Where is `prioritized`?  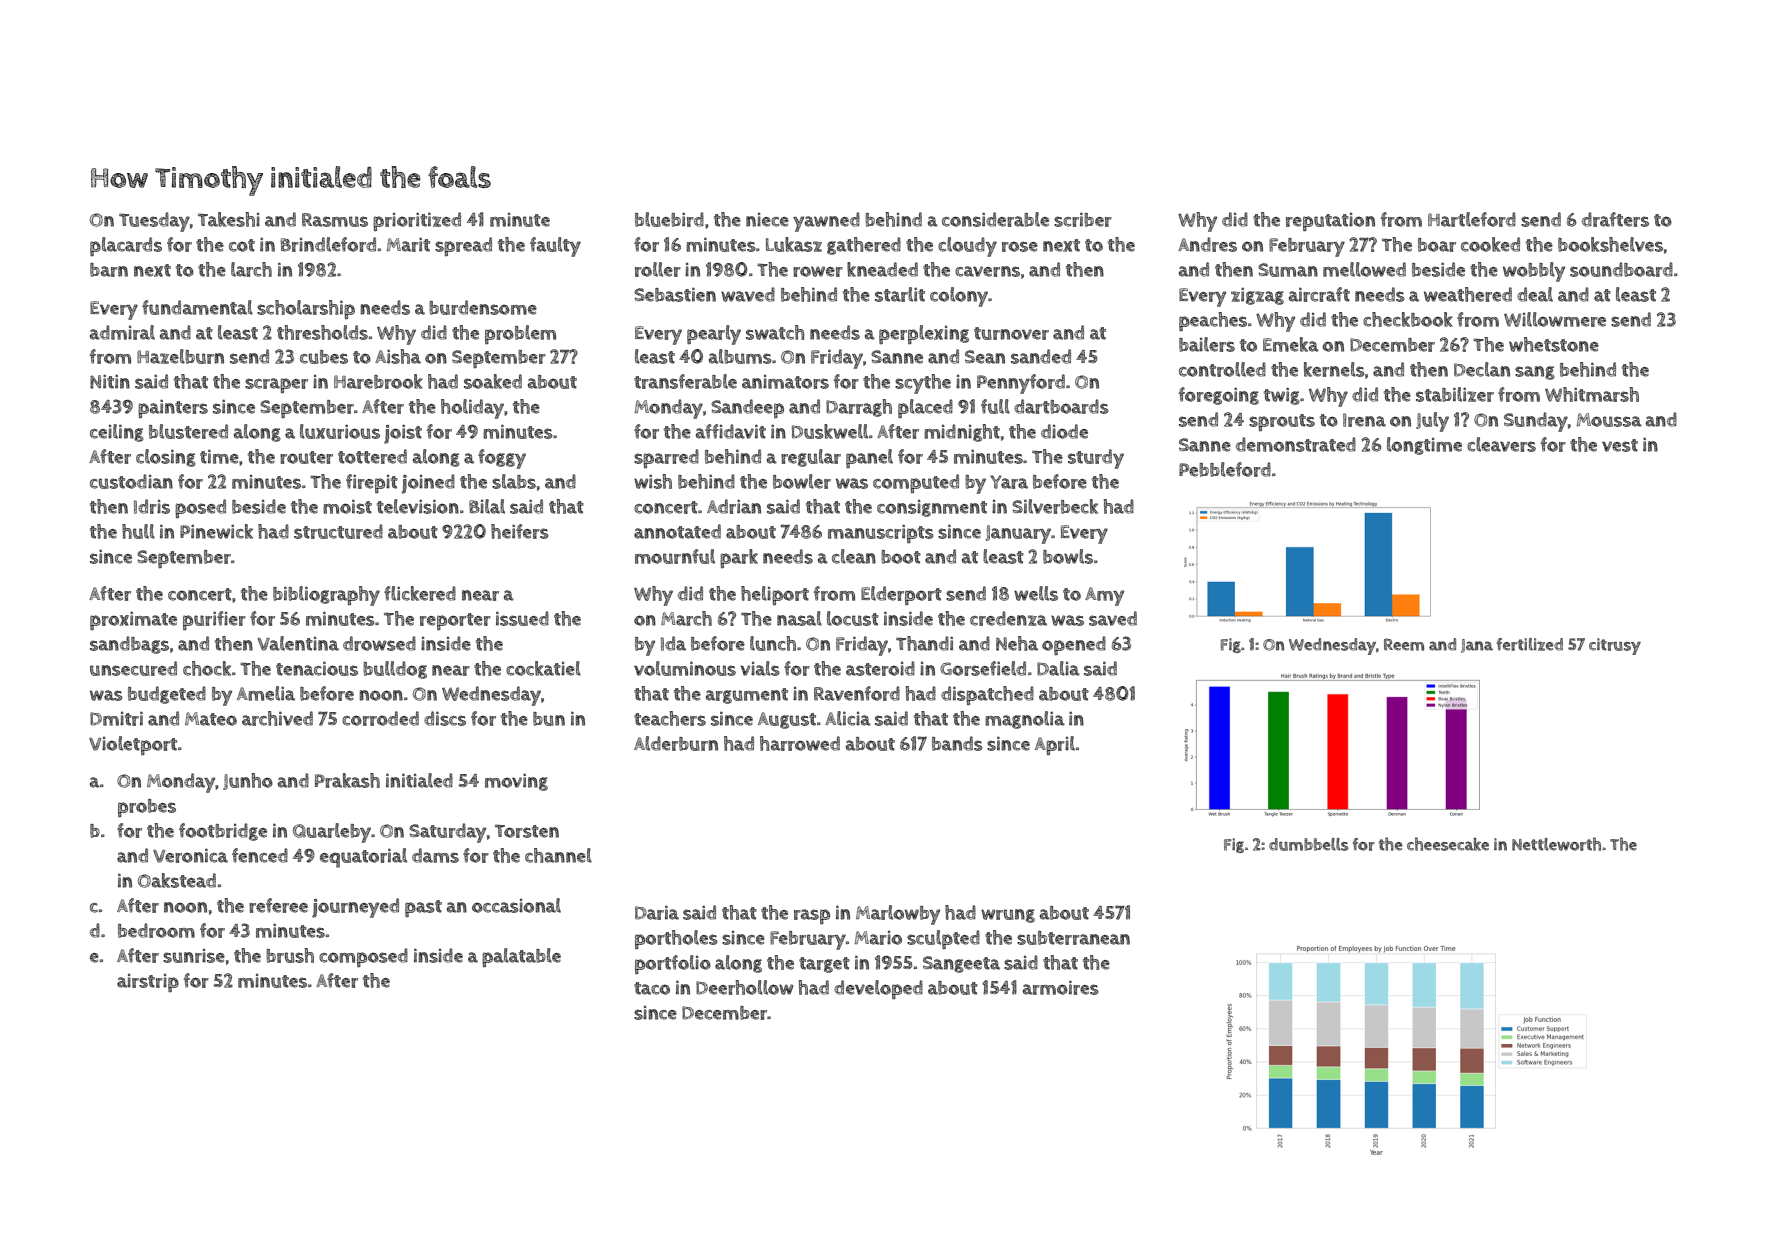
prioritized is located at coordinates (417, 221).
